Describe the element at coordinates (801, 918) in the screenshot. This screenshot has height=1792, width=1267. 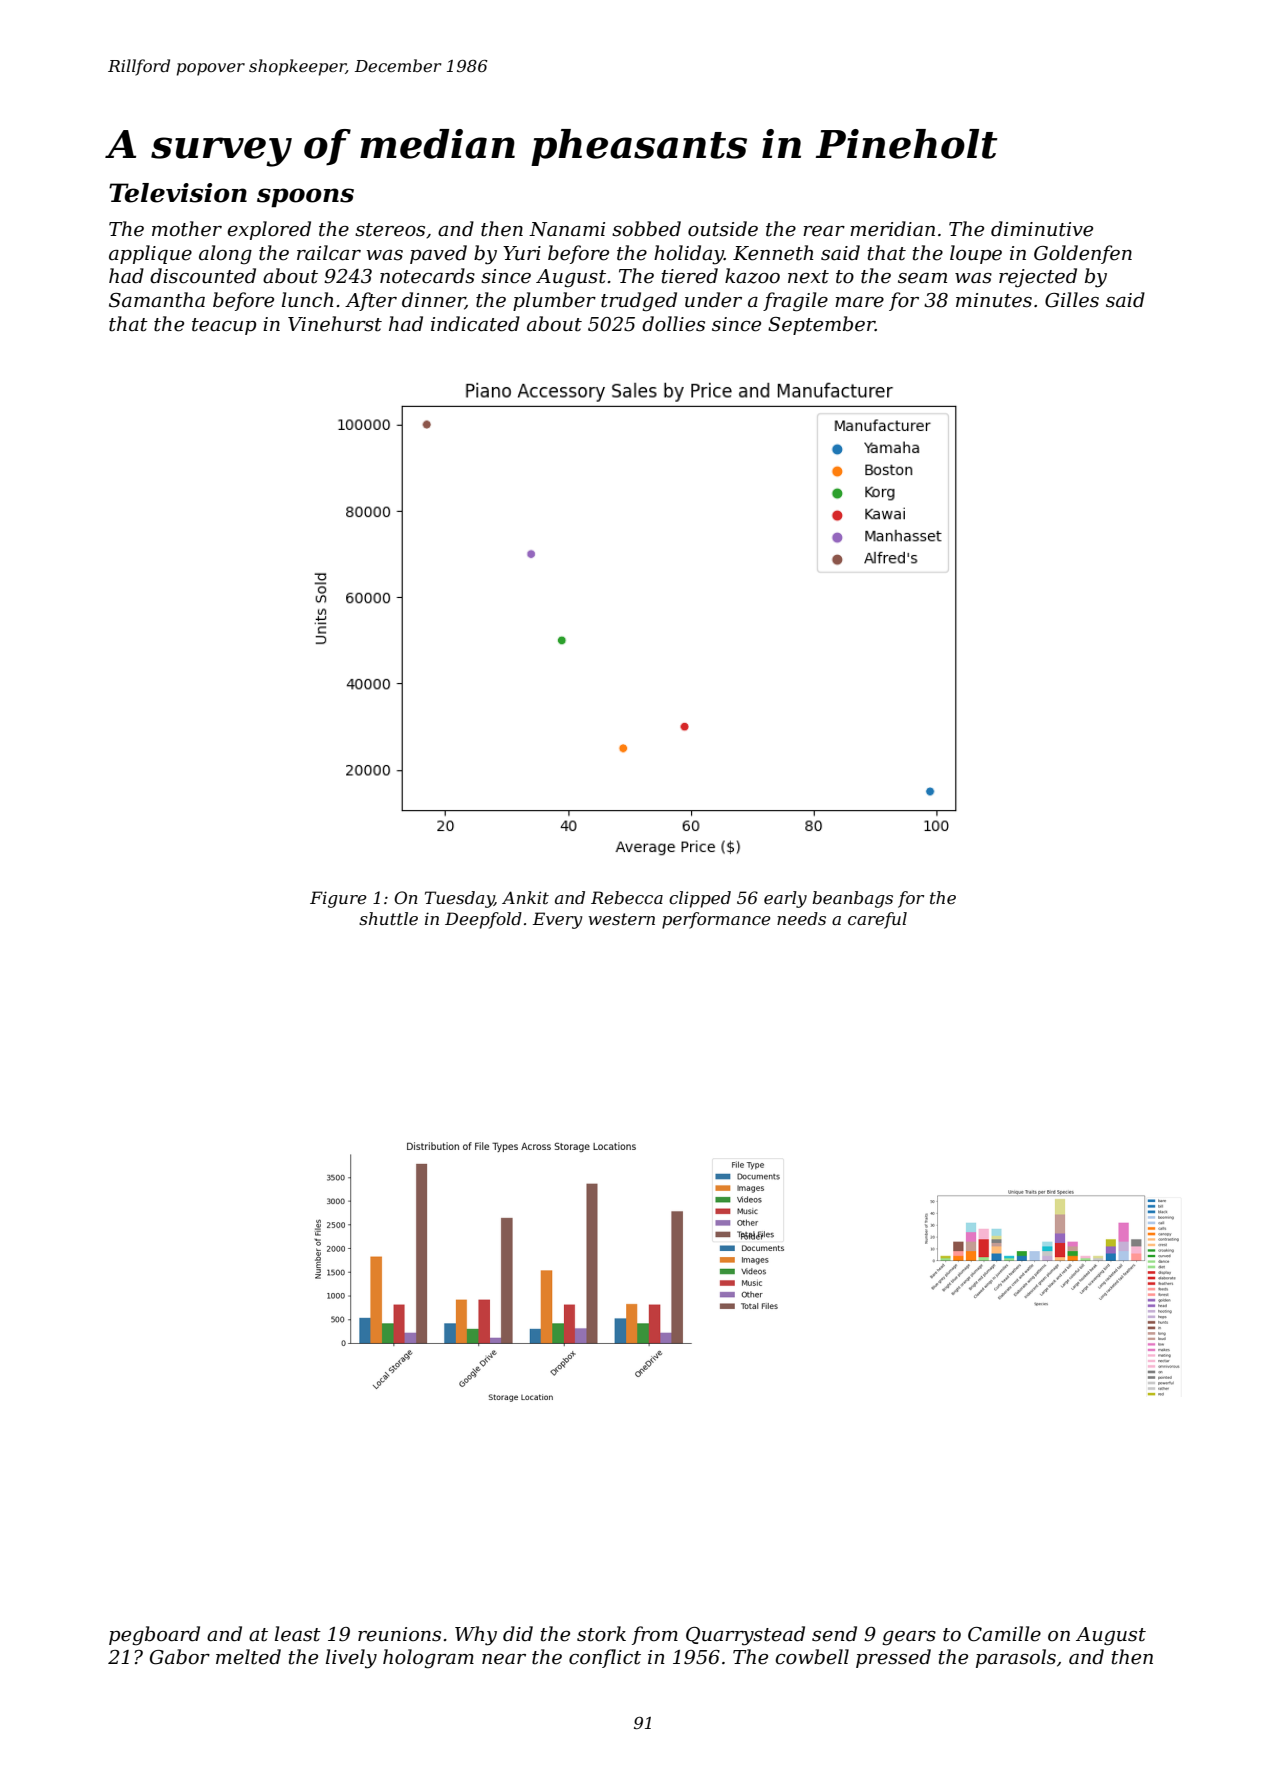
I see `needs` at that location.
